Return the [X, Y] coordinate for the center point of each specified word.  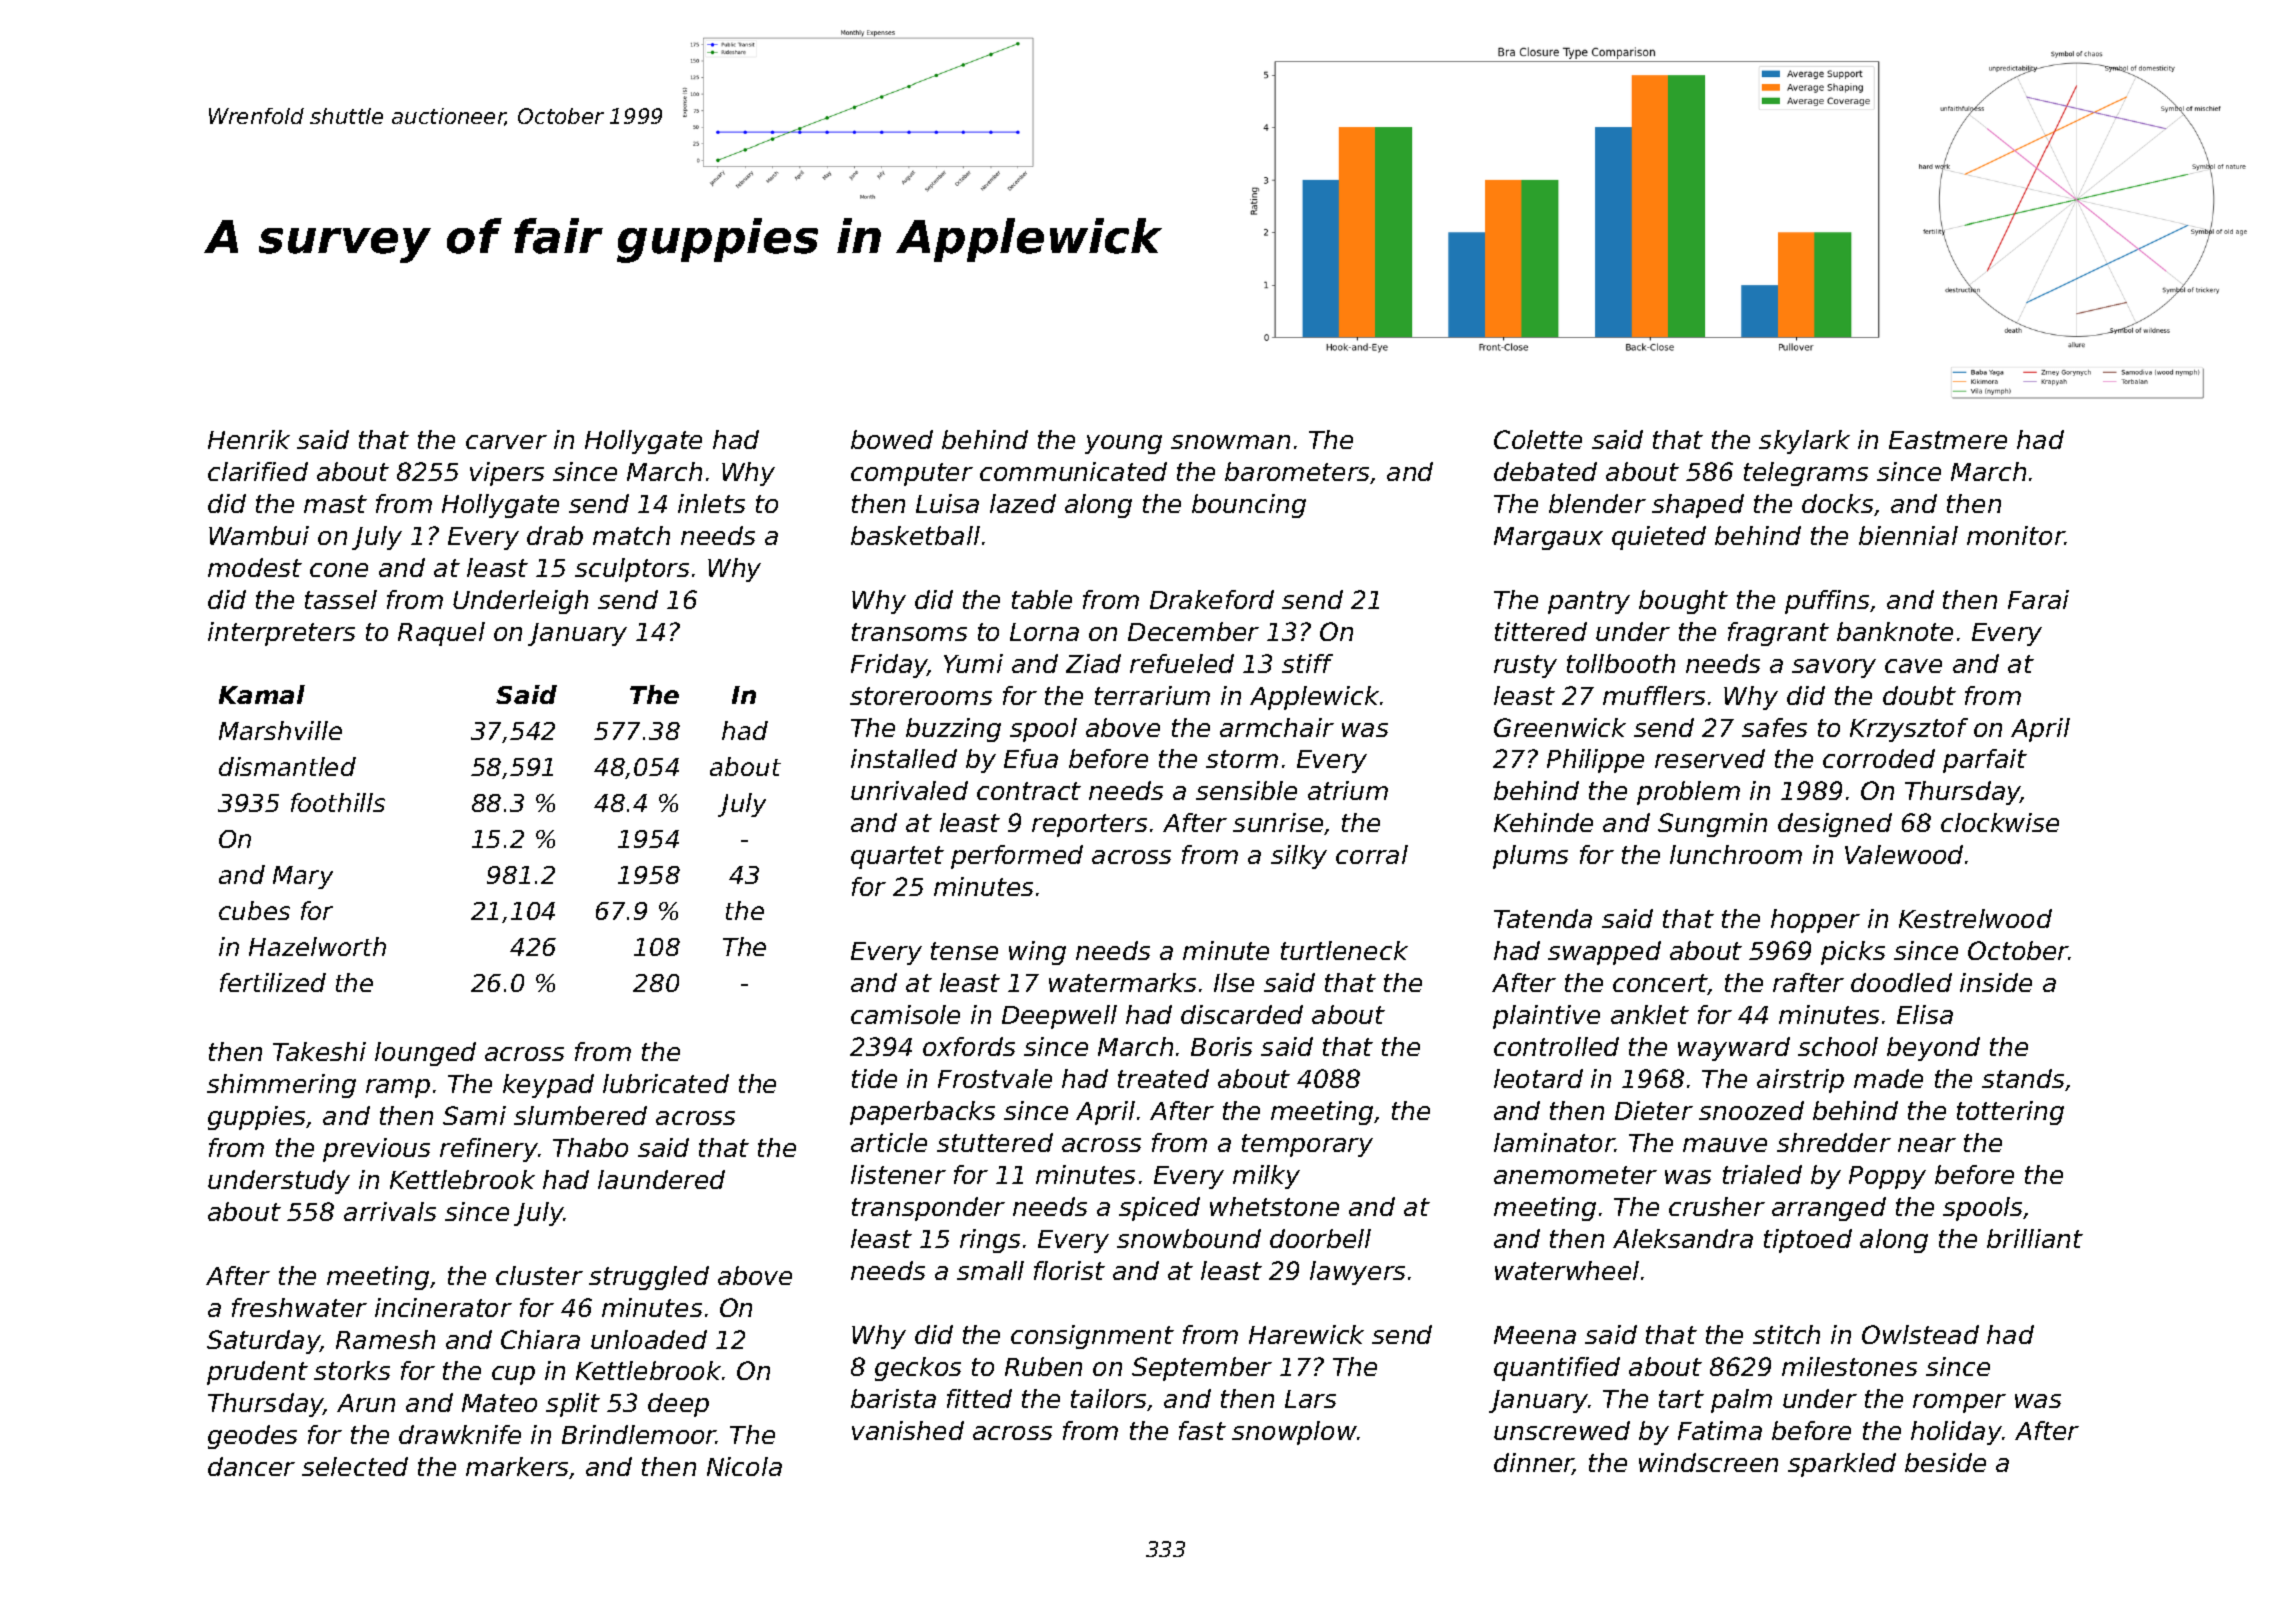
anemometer [1575, 1175]
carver [506, 442]
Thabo [590, 1147]
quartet [897, 857]
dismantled [287, 766]
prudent [257, 1373]
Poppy [1887, 1177]
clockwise [2000, 822]
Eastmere [1948, 440]
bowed [892, 439]
